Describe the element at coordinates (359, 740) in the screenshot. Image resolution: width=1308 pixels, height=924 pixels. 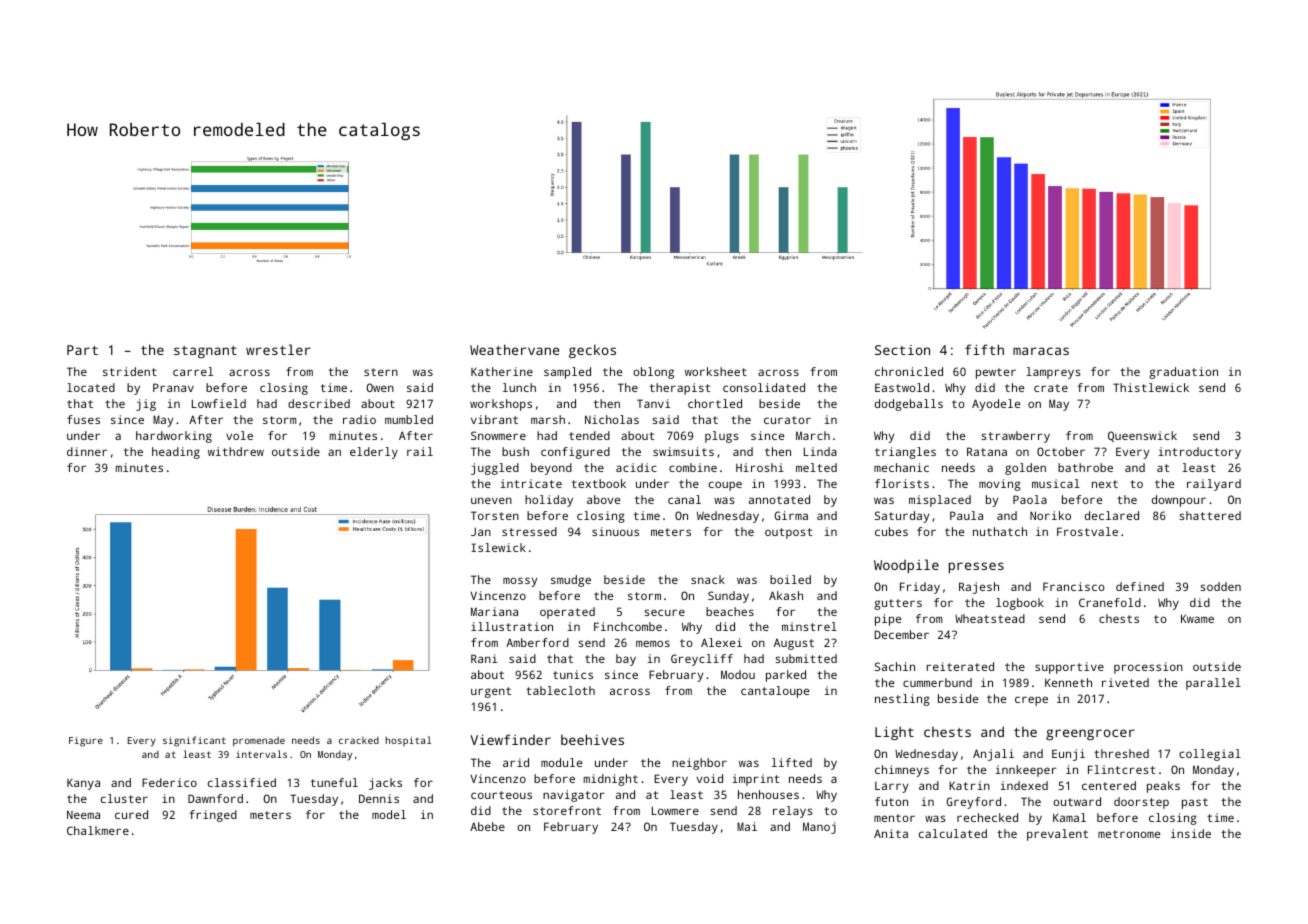
I see `cracked` at that location.
